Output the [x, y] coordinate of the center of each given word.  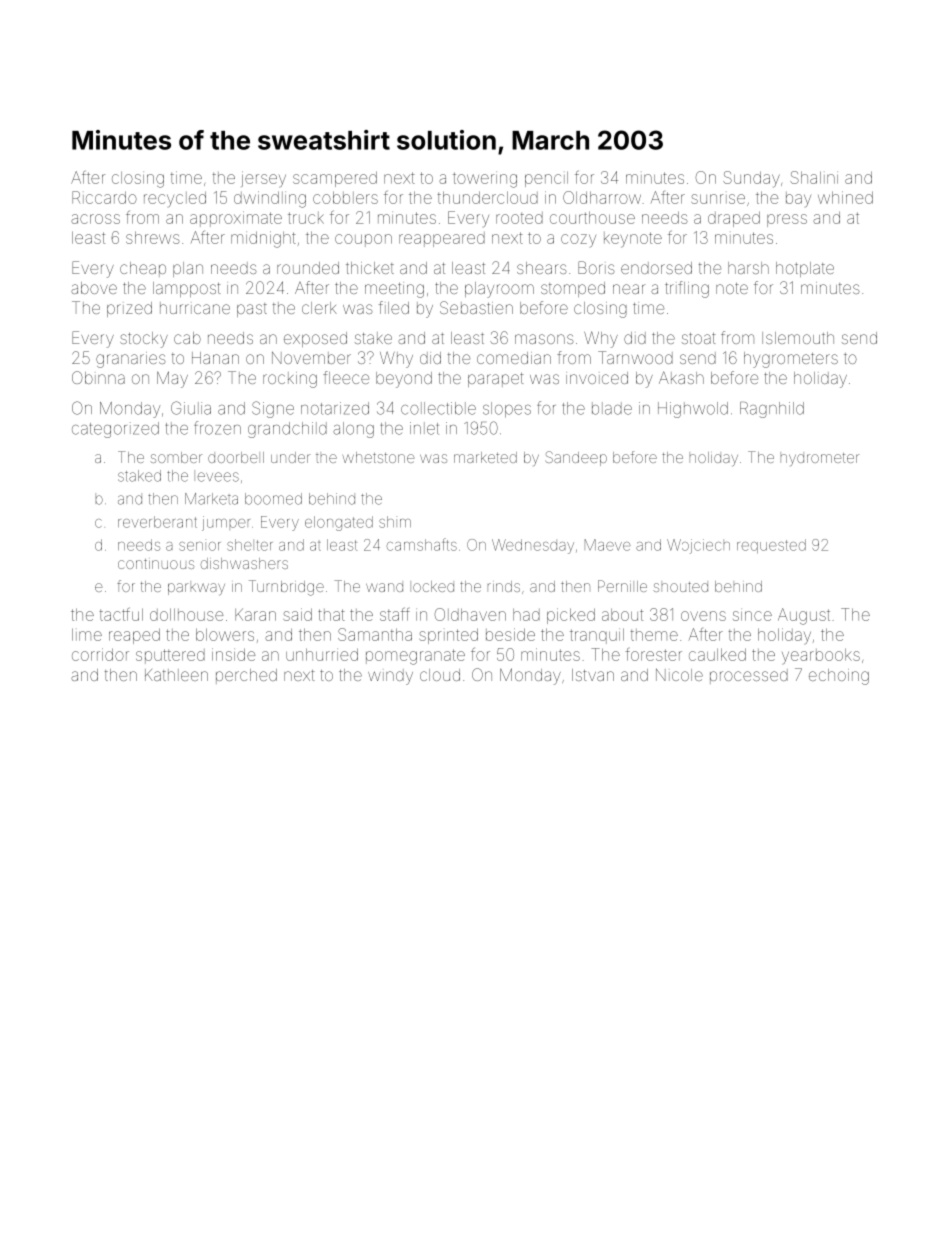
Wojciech [698, 546]
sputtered [170, 656]
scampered [335, 179]
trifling [687, 289]
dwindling [270, 199]
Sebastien [476, 307]
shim [395, 522]
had [526, 615]
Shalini [814, 177]
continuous [156, 564]
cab [187, 338]
